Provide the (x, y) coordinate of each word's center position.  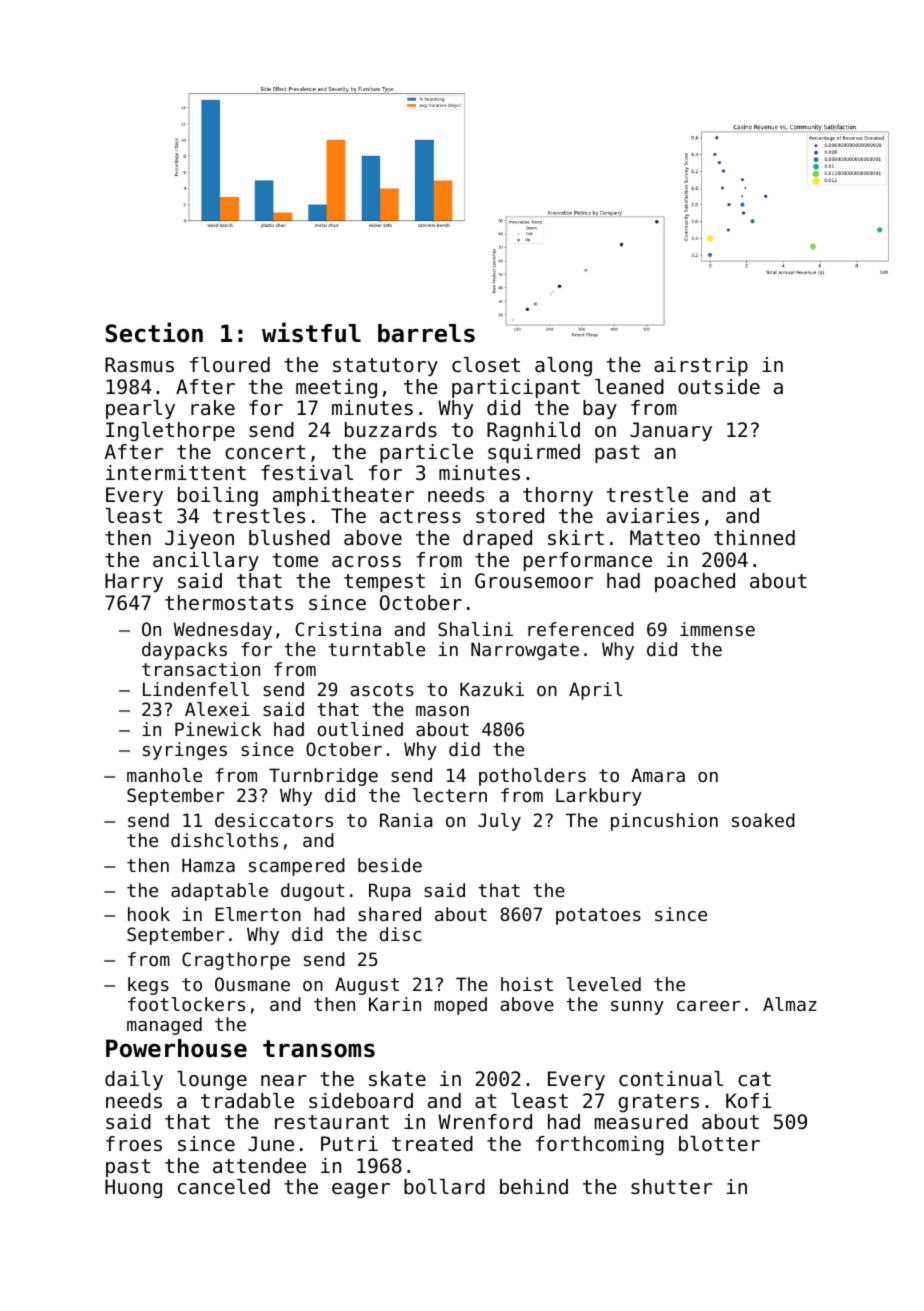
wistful (311, 332)
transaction (201, 669)
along (563, 366)
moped (460, 1006)
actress (420, 516)
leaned (629, 387)
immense (717, 629)
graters (658, 1103)
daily (134, 1080)
